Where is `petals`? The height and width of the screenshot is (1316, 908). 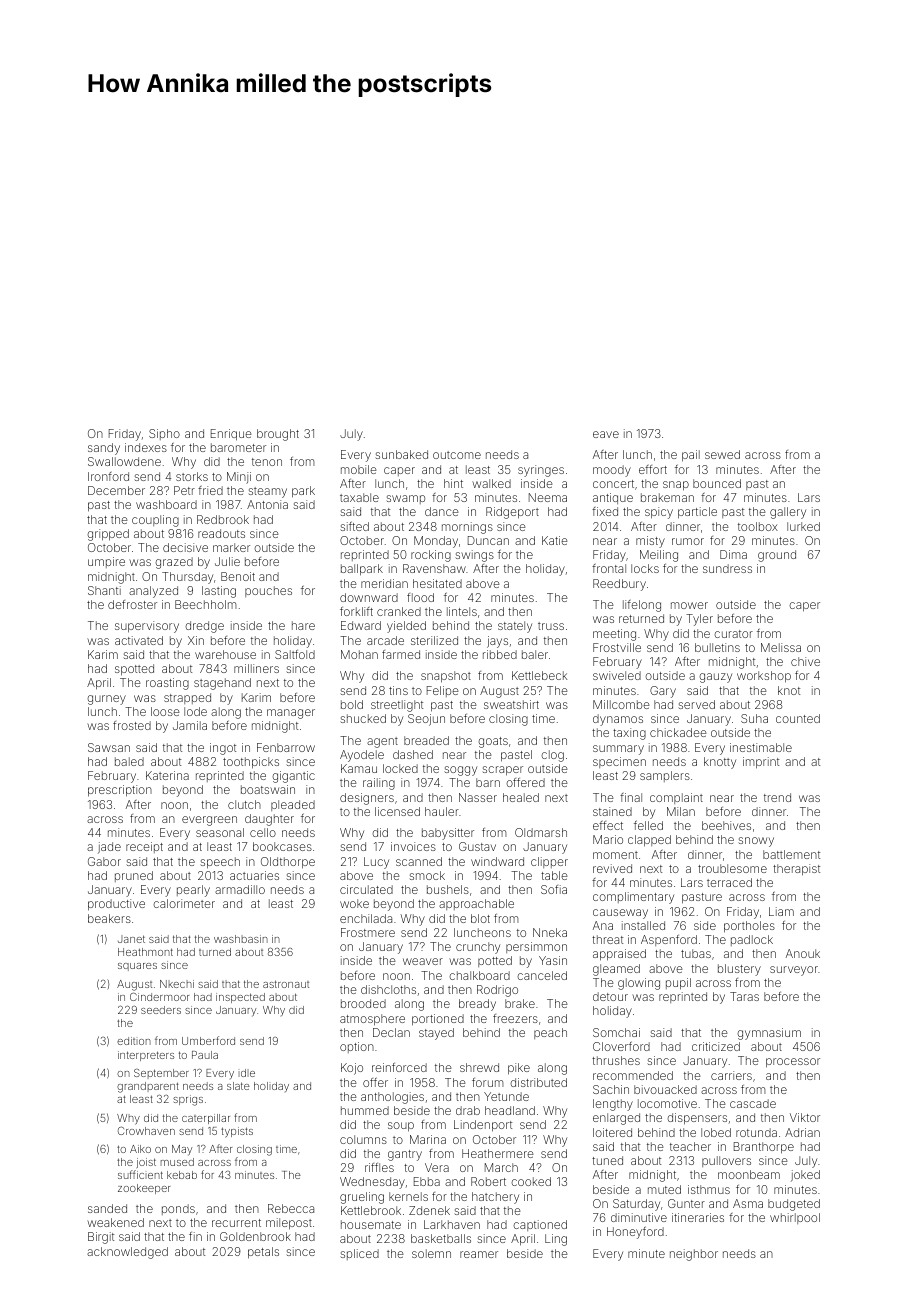
petals is located at coordinates (263, 1253).
